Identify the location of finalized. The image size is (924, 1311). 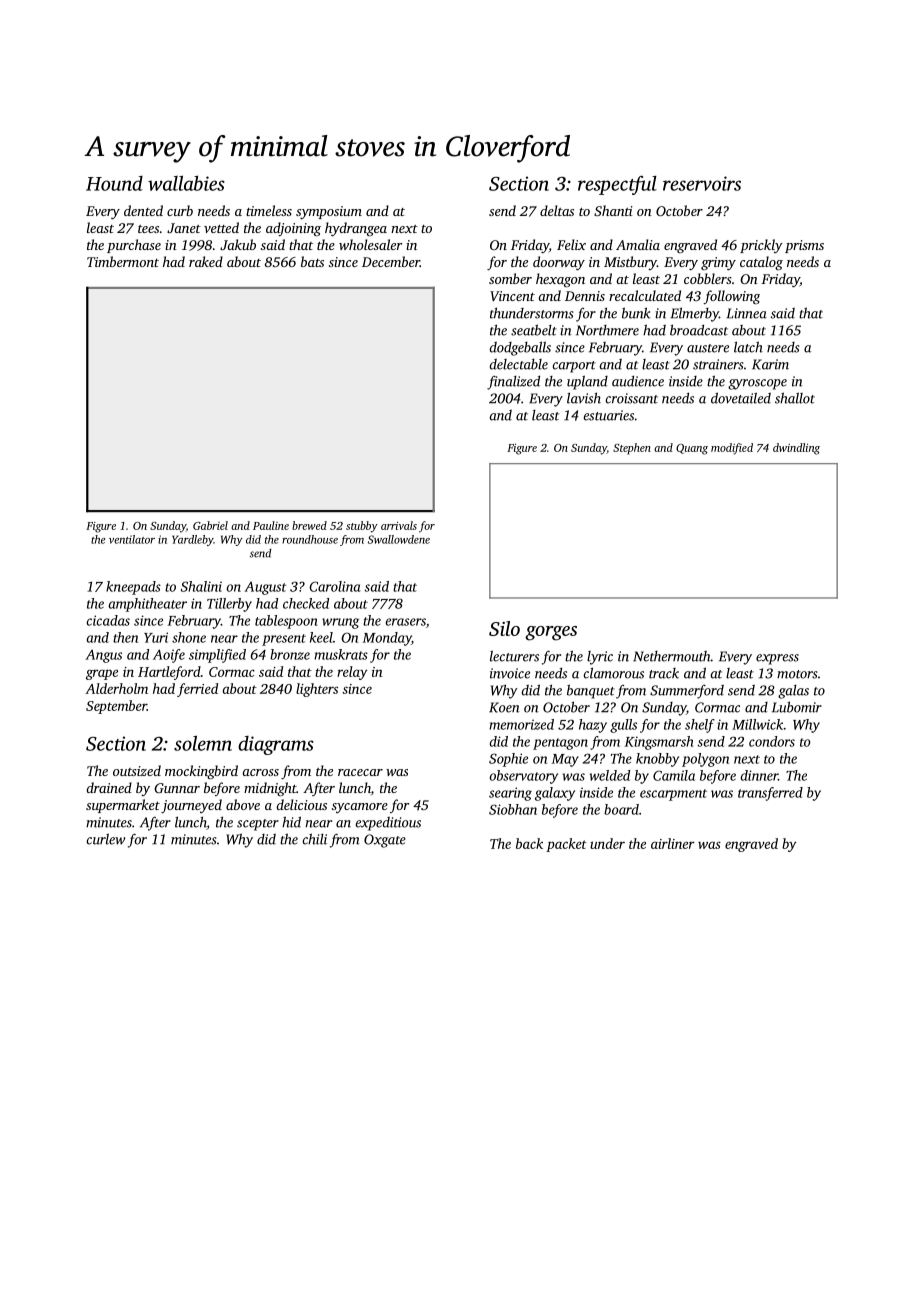
(513, 383).
